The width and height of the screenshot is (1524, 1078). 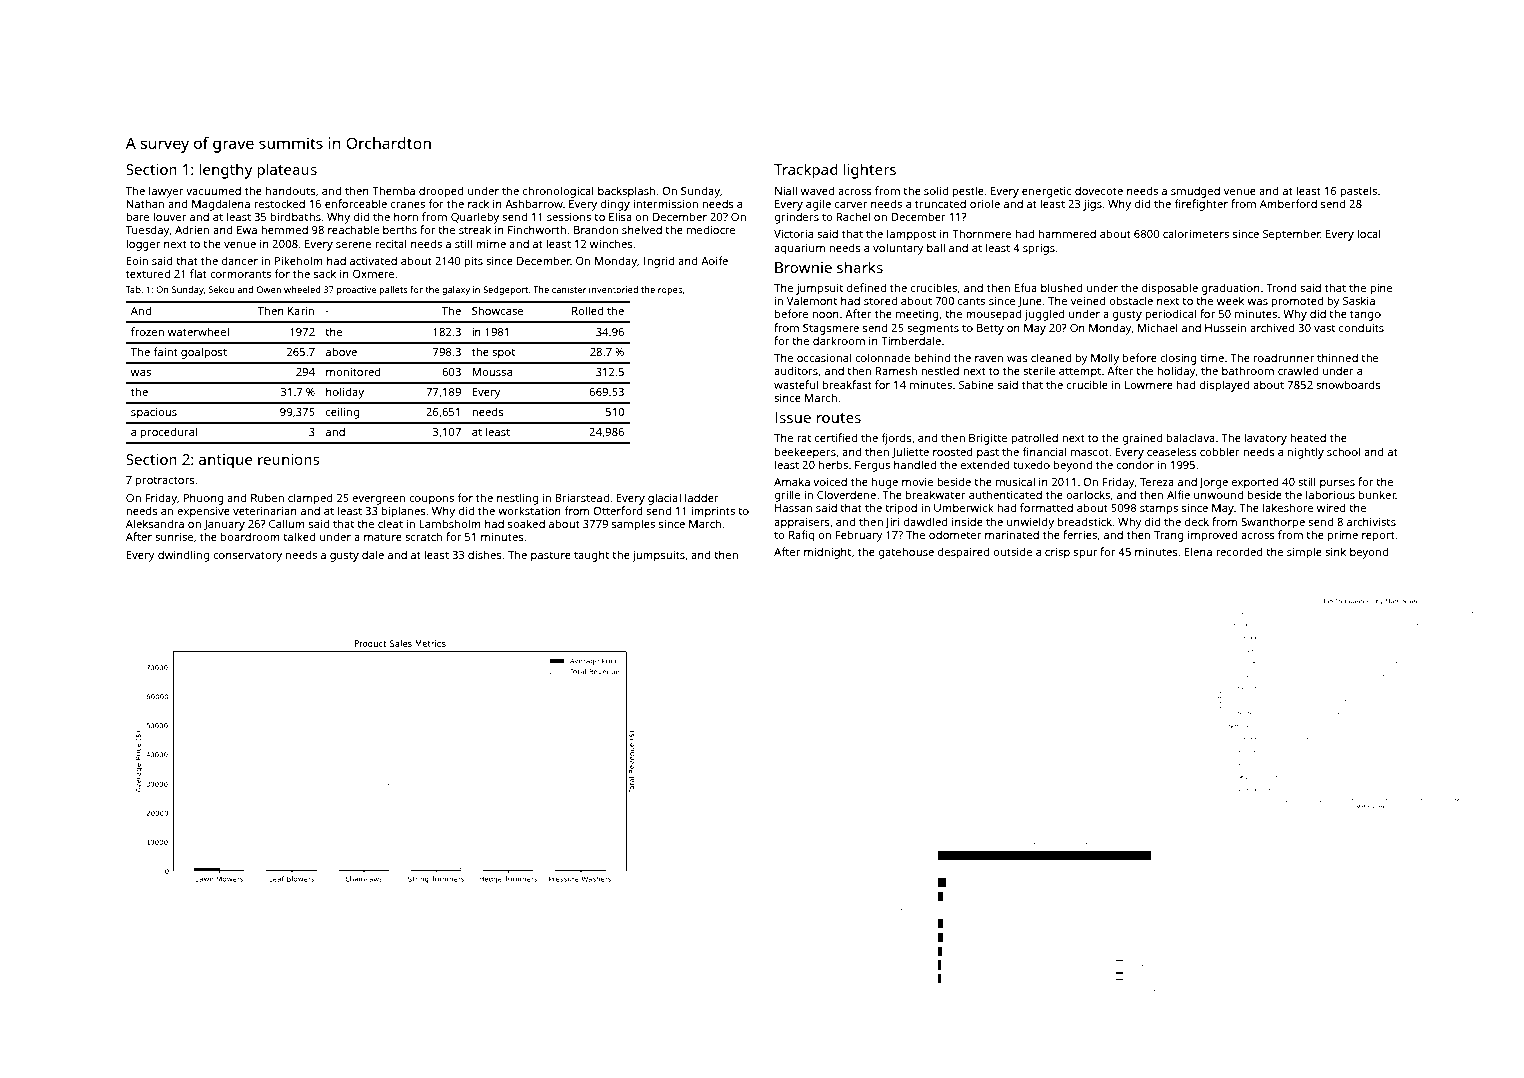 I want to click on disposable, so click(x=1170, y=289).
